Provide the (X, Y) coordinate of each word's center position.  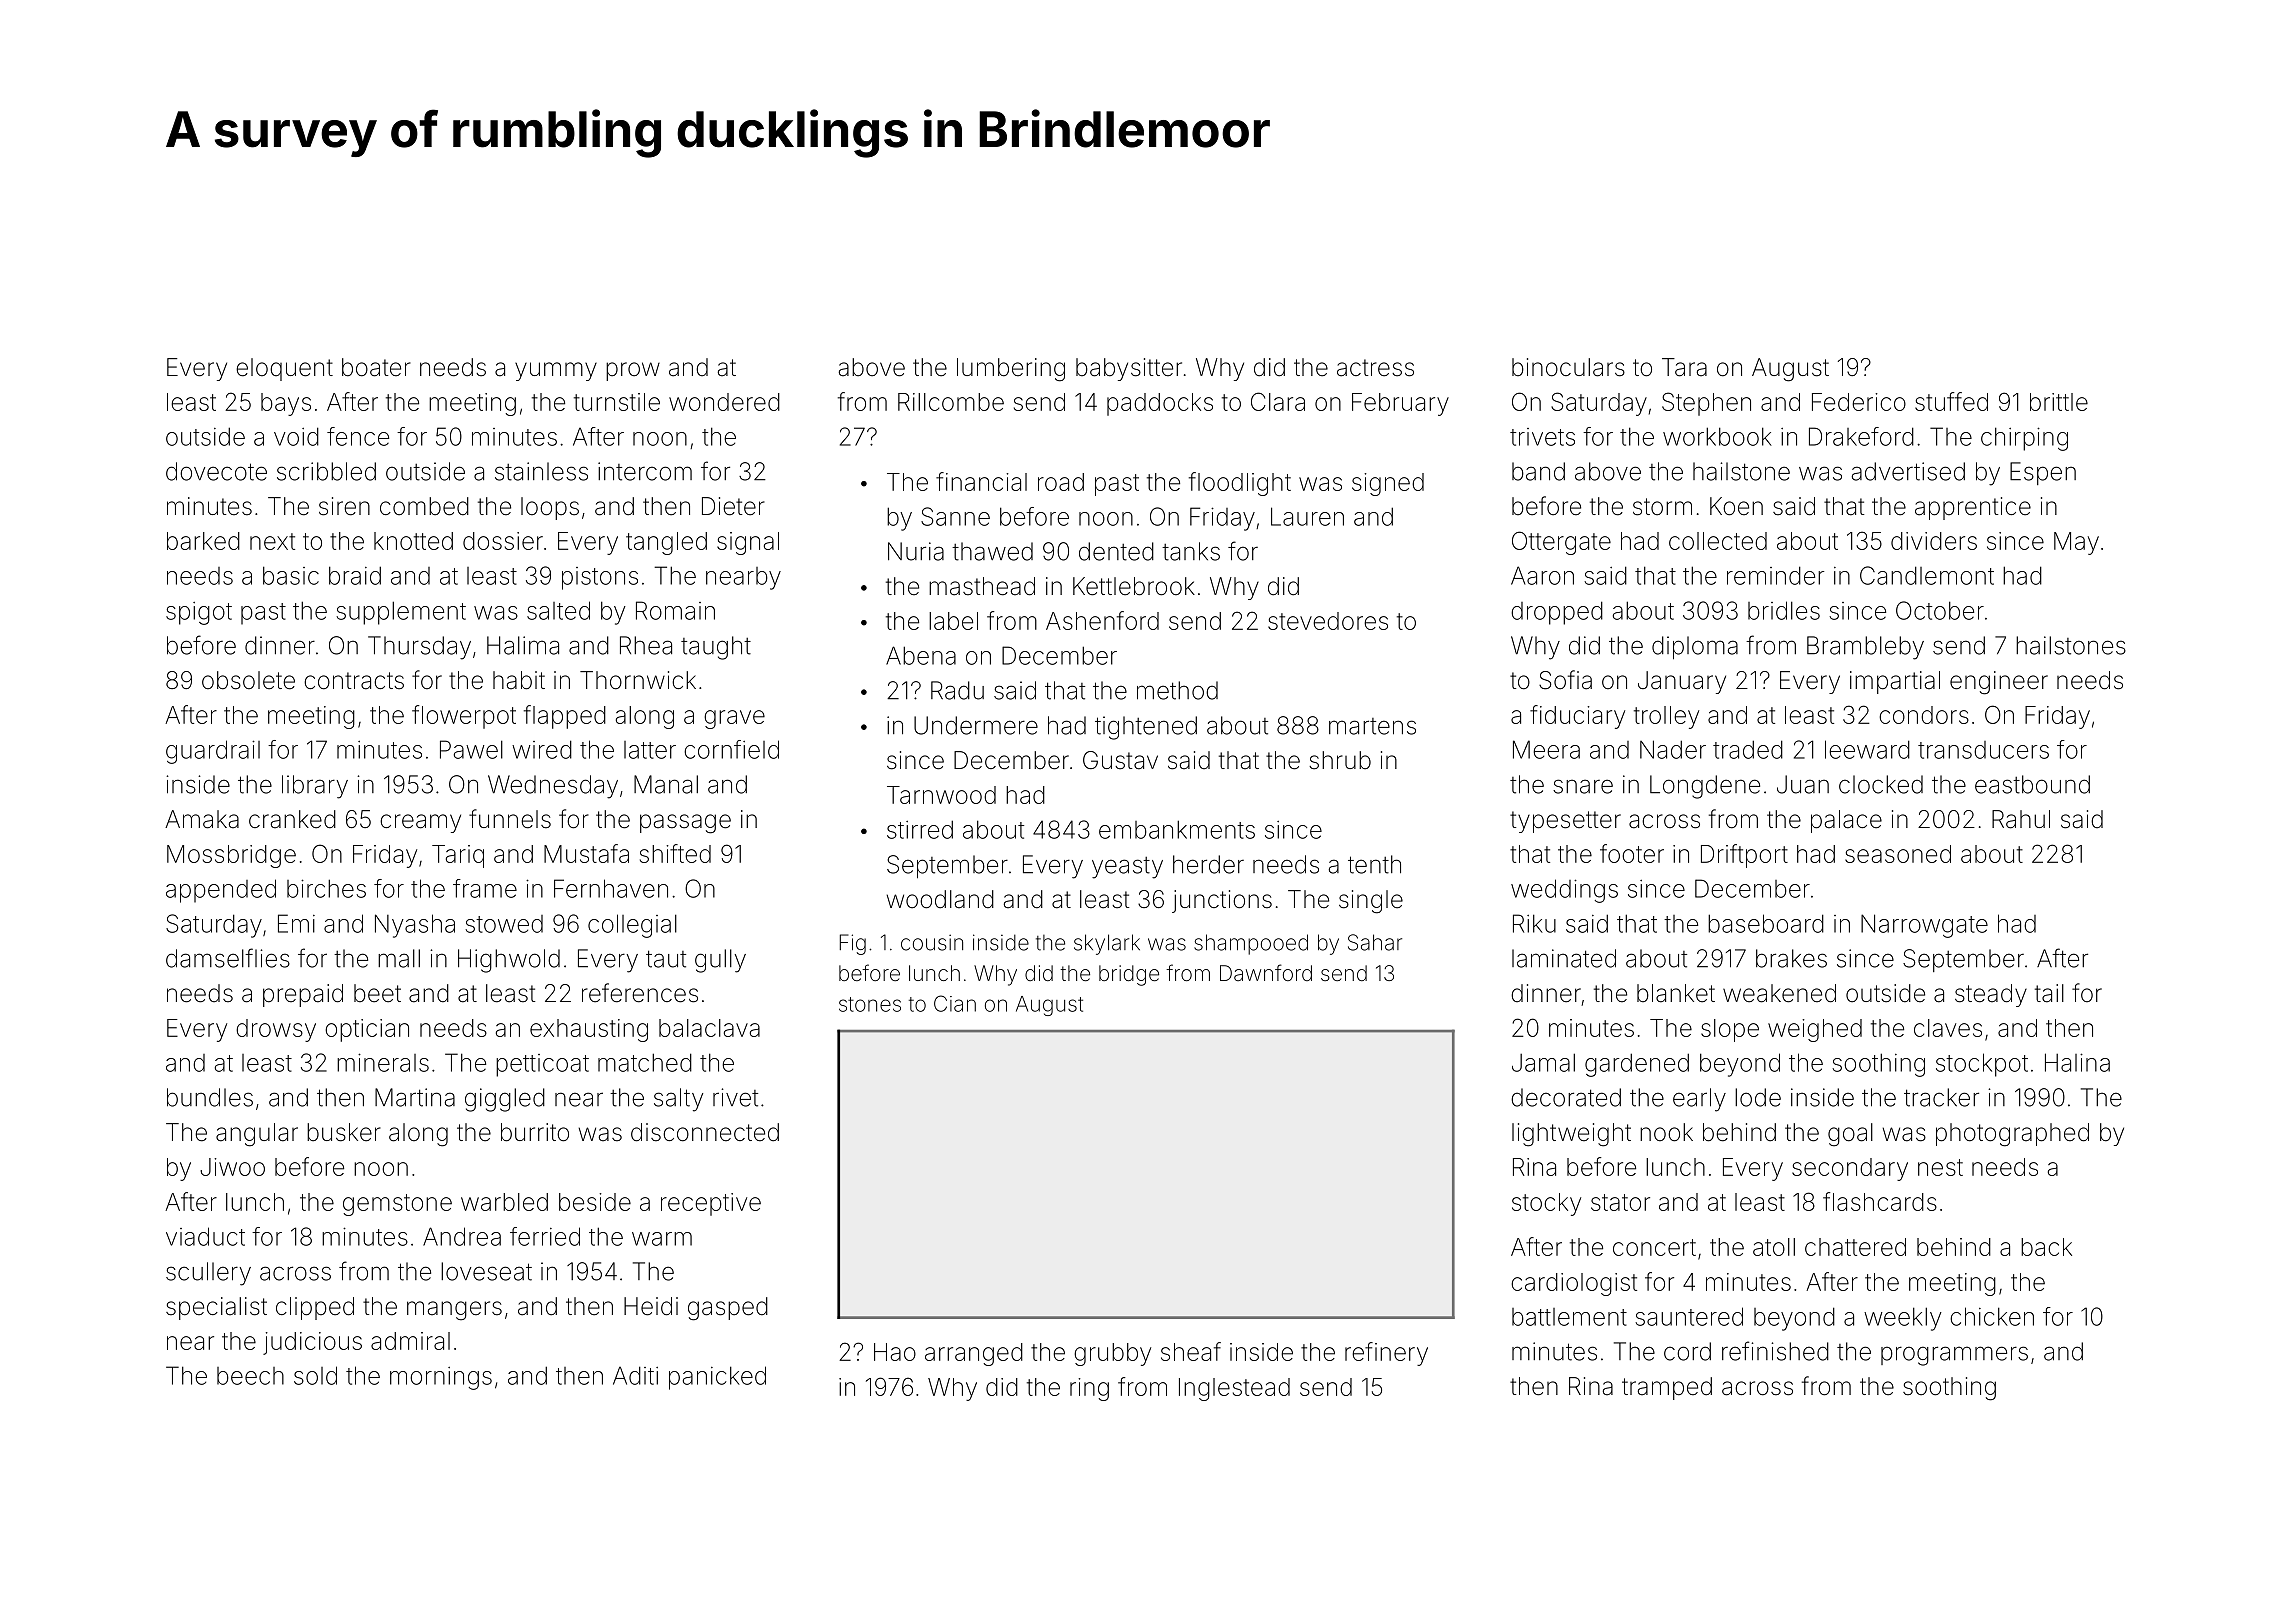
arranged (974, 1354)
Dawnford (1266, 972)
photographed (2012, 1135)
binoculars (1568, 367)
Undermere (976, 725)
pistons (600, 578)
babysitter (1129, 369)
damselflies (228, 958)
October (1940, 610)
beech (250, 1376)
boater (376, 367)
